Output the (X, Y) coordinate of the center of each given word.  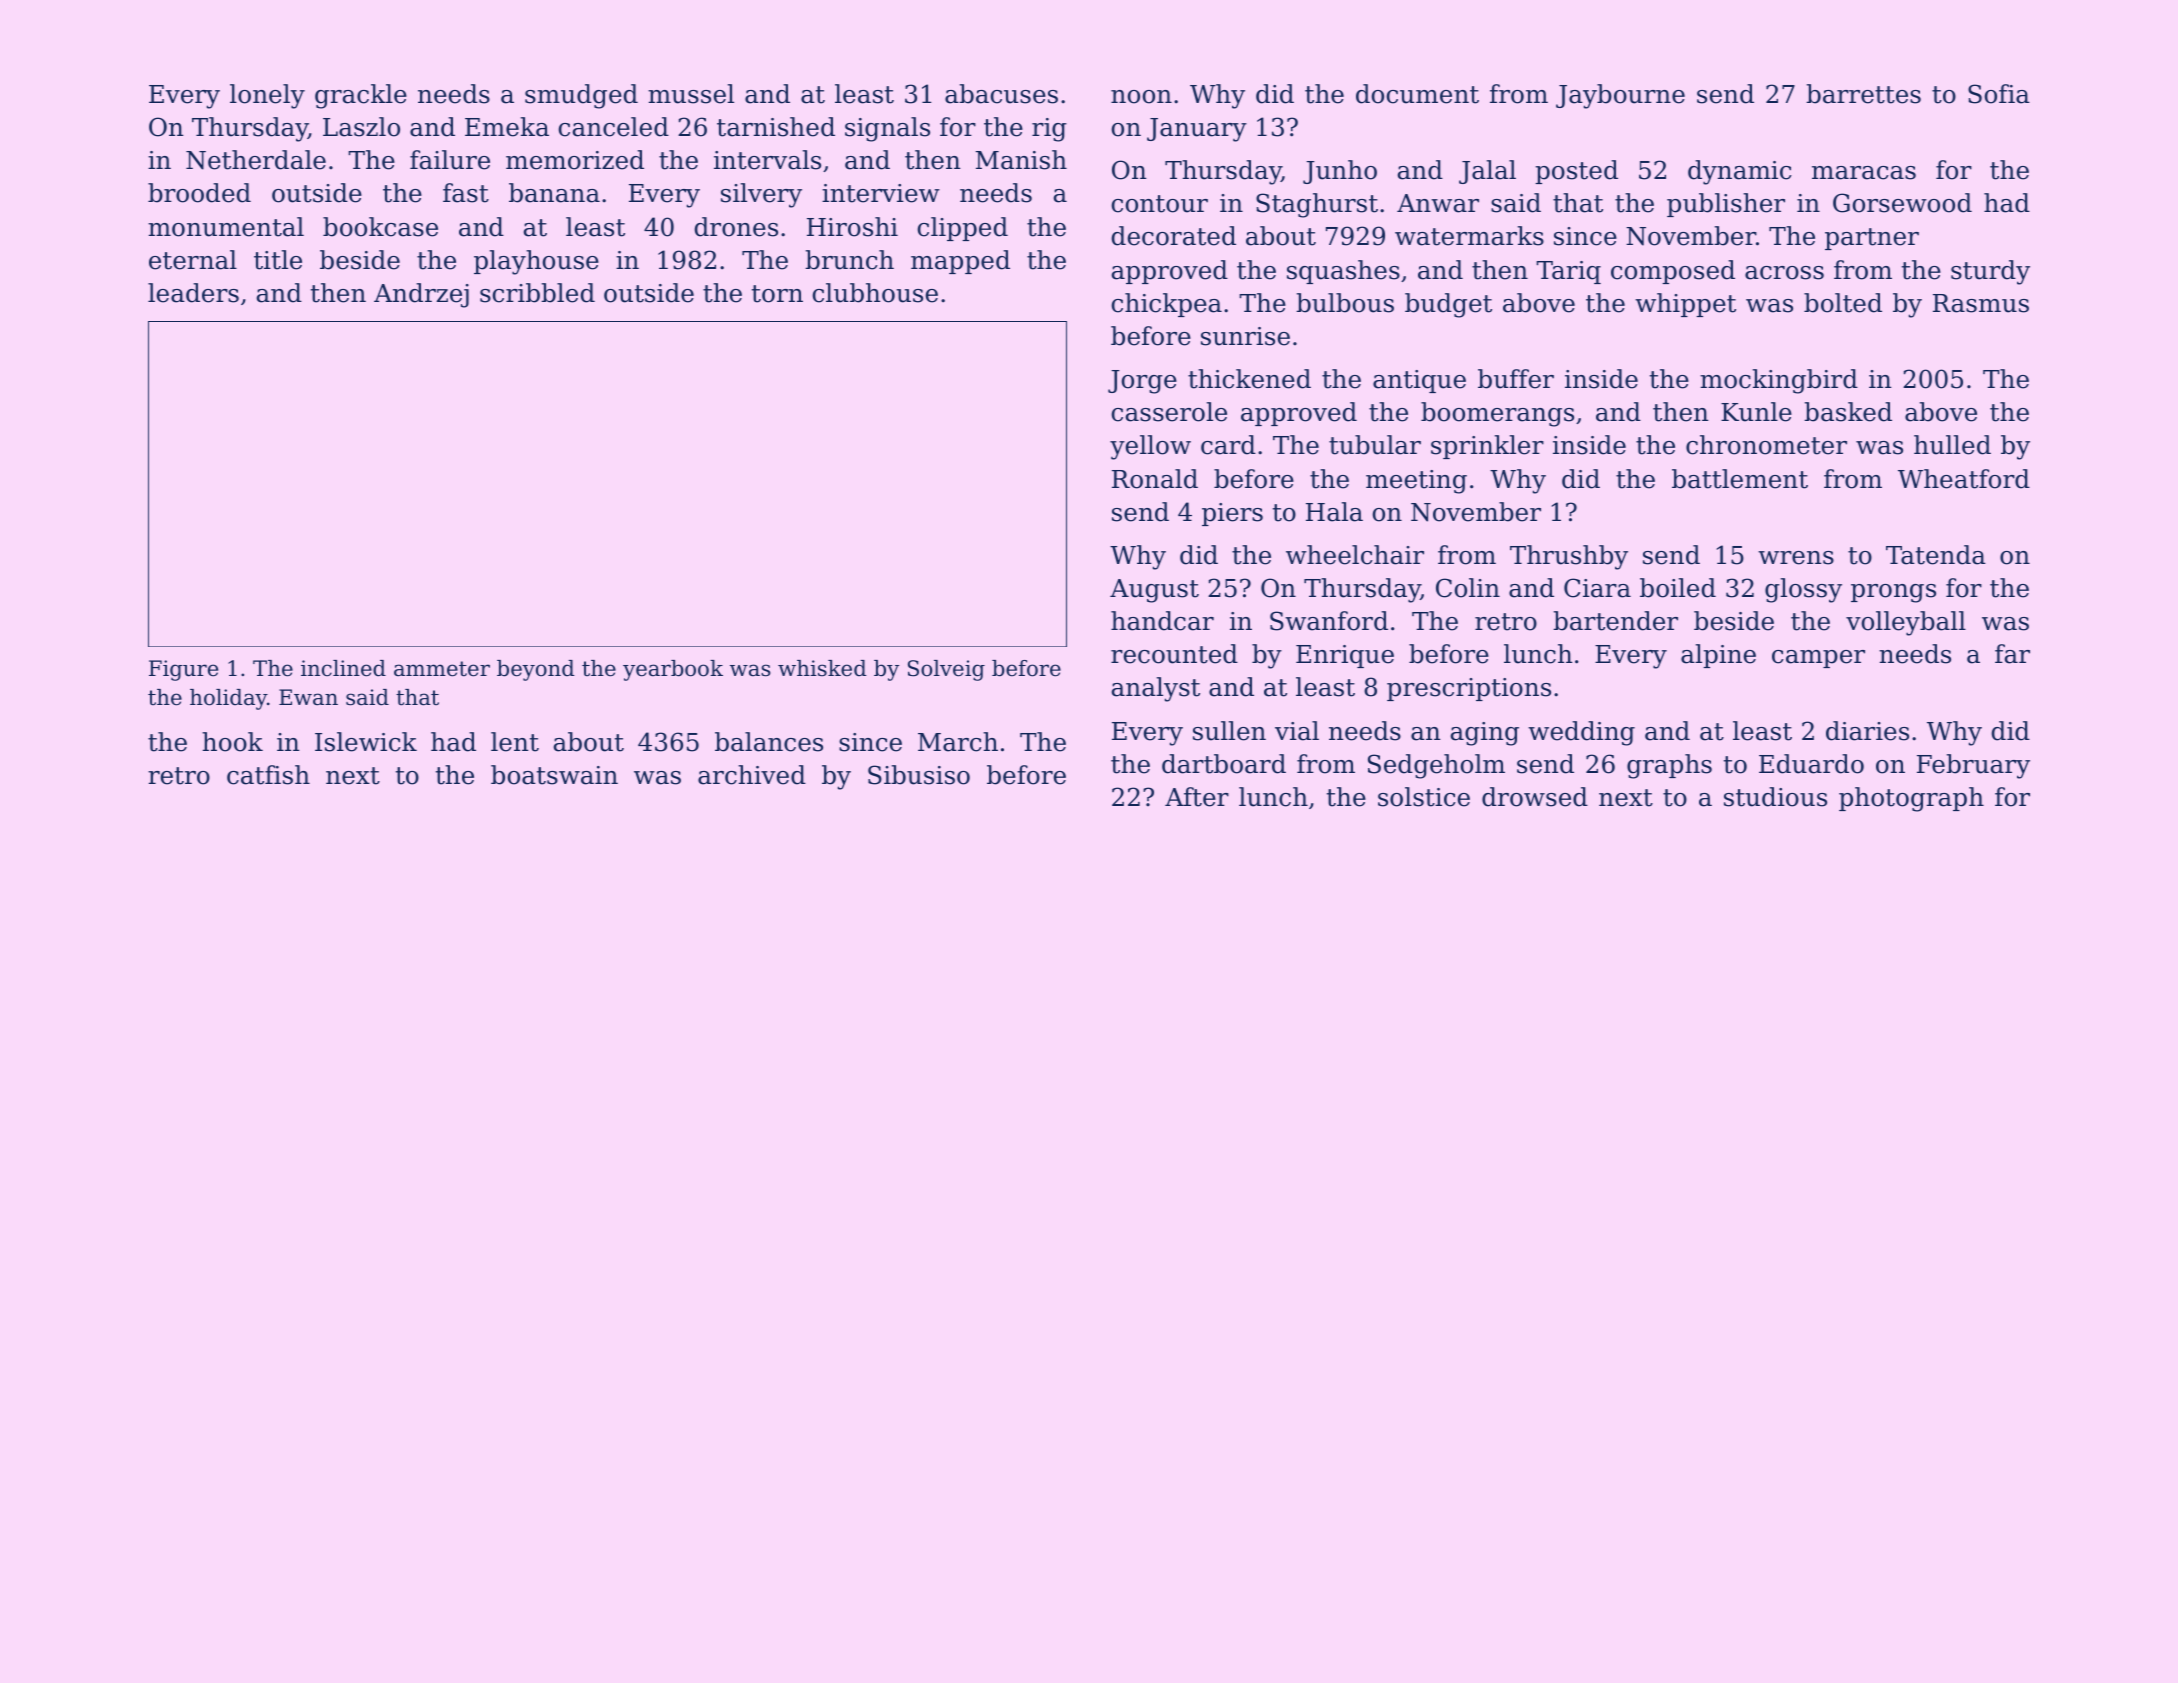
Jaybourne (1620, 96)
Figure (183, 670)
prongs (1893, 593)
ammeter (442, 669)
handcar (1162, 621)
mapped (960, 262)
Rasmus (1981, 303)
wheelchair (1355, 555)
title (278, 260)
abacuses (1001, 94)
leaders (193, 293)
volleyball (1906, 623)
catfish (268, 775)
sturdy (1990, 272)
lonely (267, 96)
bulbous (1345, 303)
